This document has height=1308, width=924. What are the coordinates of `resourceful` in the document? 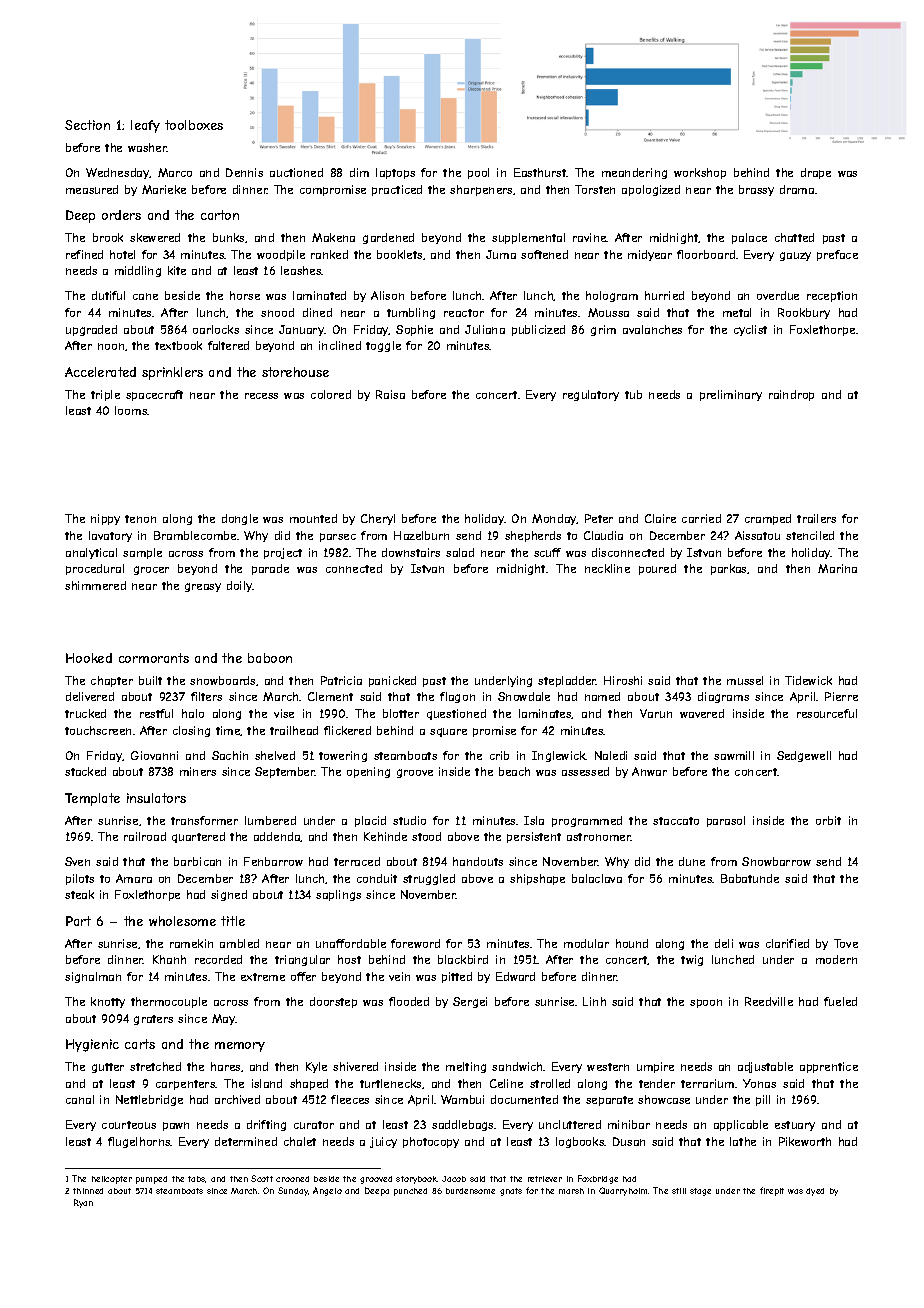 It's located at (827, 713).
